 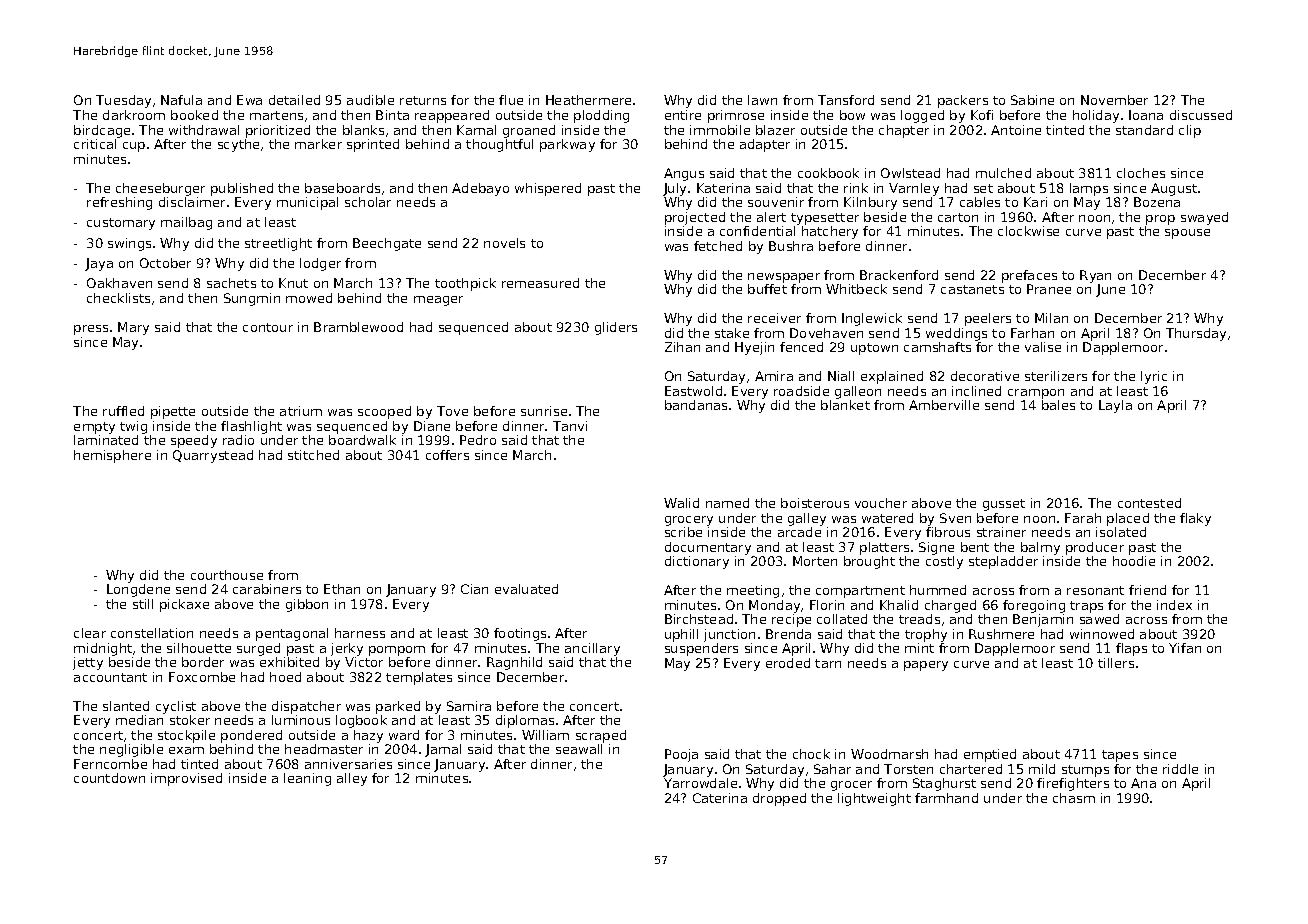 I want to click on jetty, so click(x=88, y=663).
